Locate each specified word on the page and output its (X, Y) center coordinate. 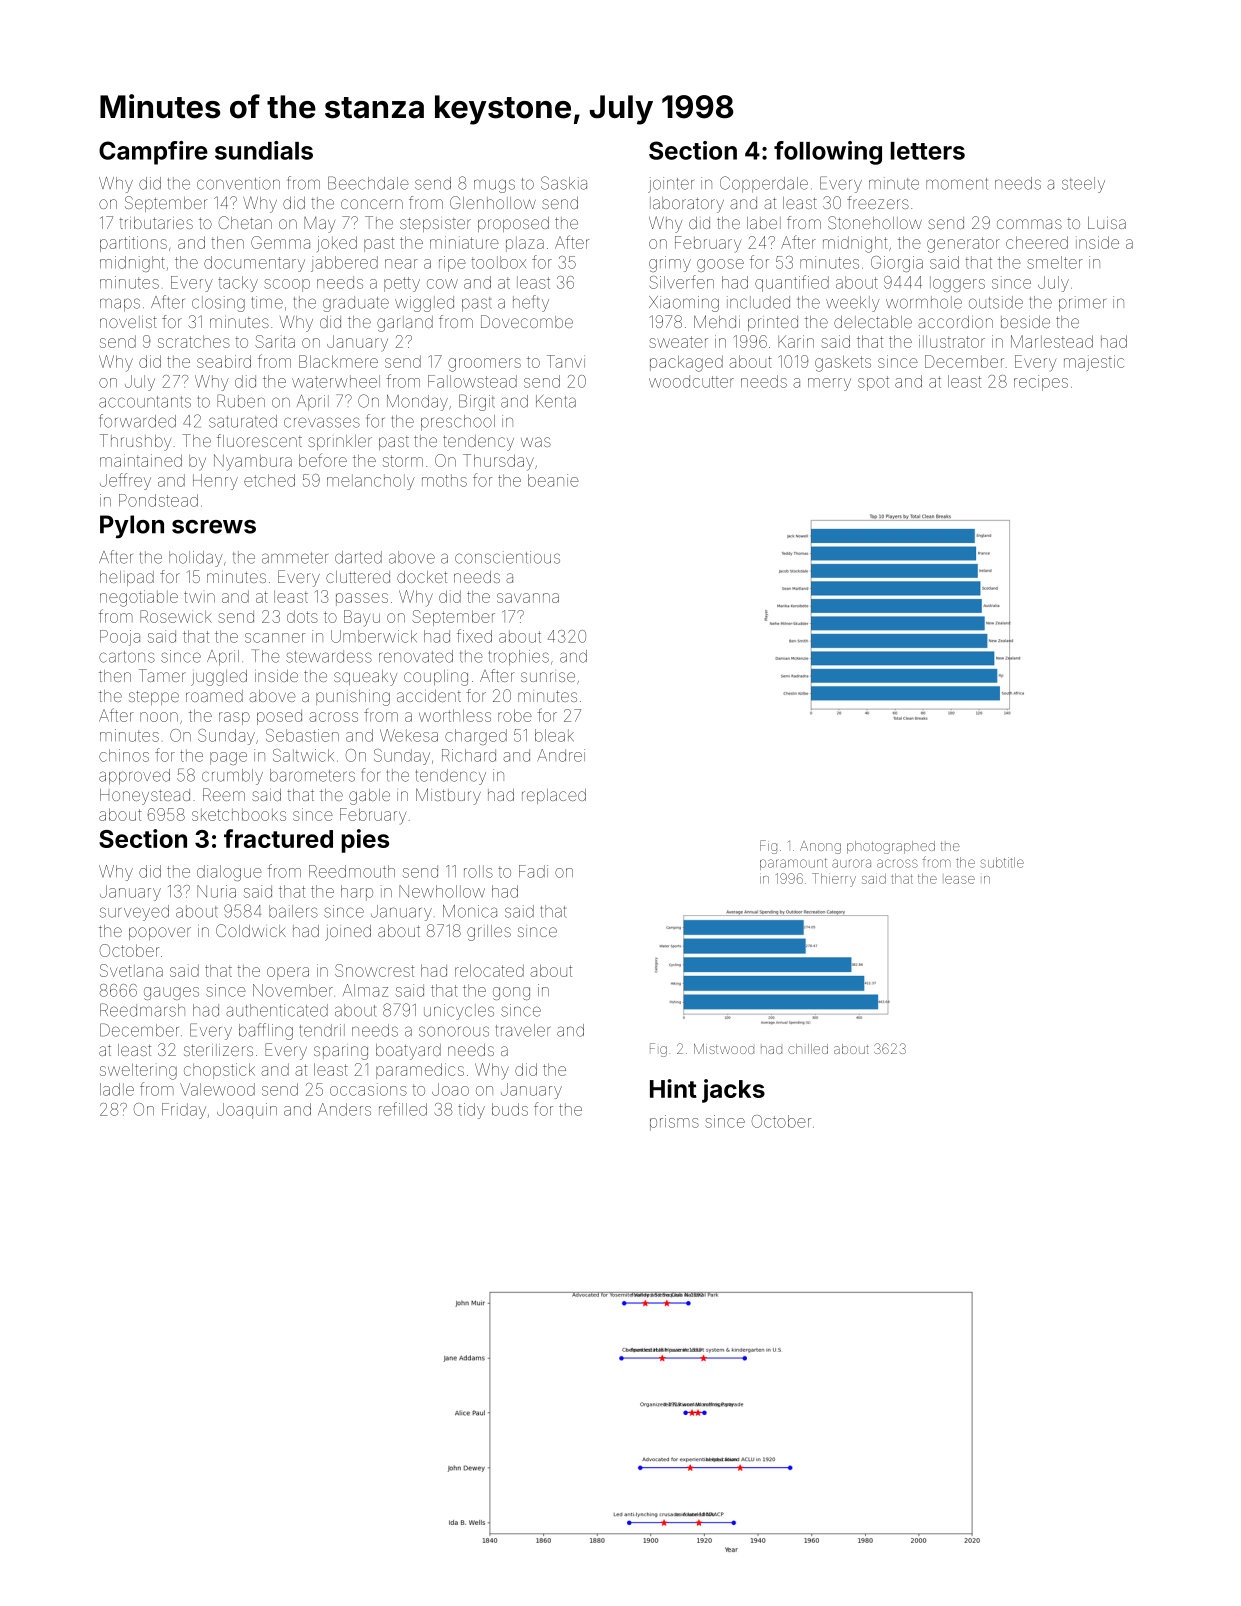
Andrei (561, 755)
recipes (1041, 383)
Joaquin (247, 1111)
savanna (528, 598)
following (828, 153)
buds (510, 1109)
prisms (674, 1123)
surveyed (134, 913)
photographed (891, 847)
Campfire (153, 153)
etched (269, 480)
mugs (494, 186)
